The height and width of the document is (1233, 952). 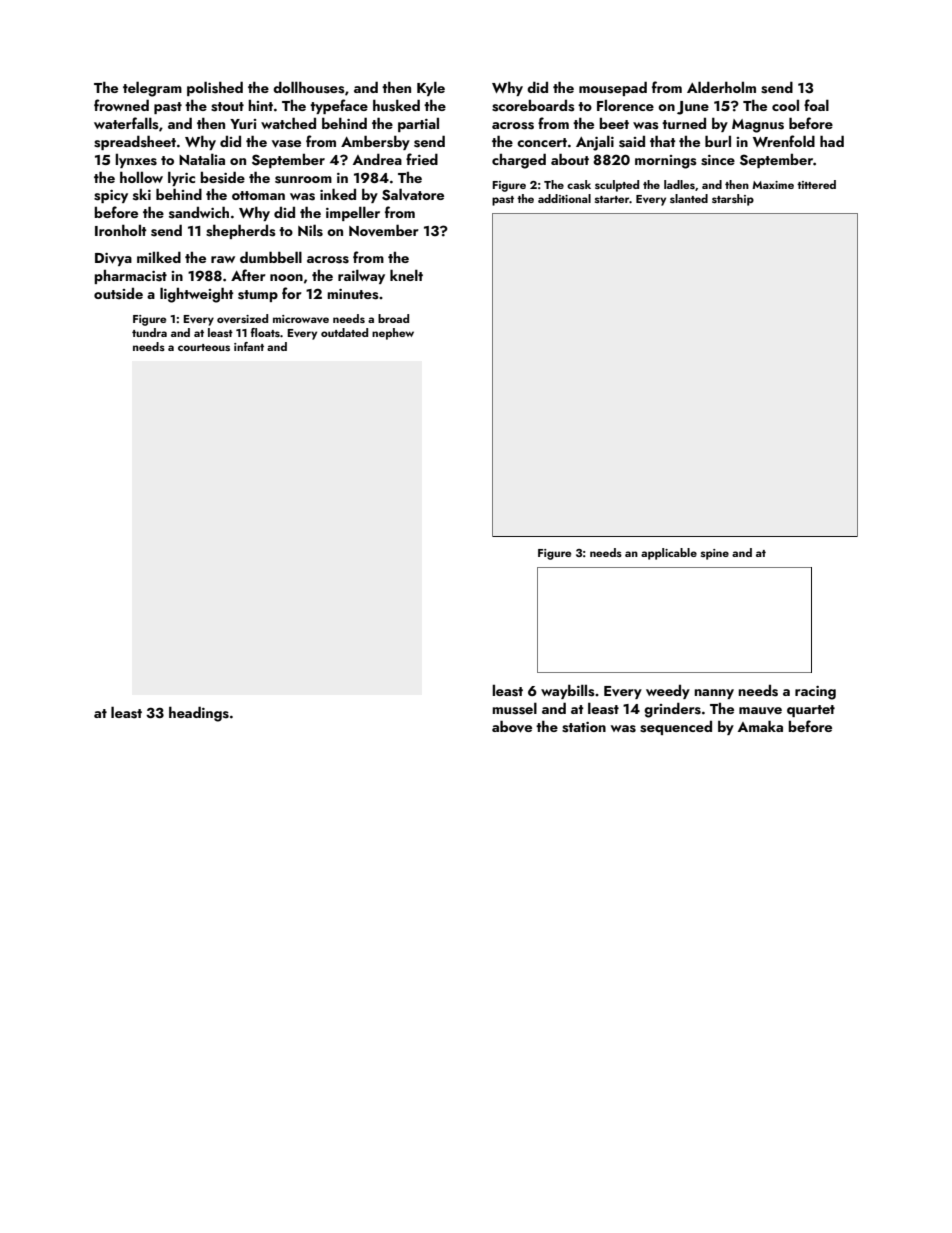 I want to click on starship, so click(x=733, y=200).
